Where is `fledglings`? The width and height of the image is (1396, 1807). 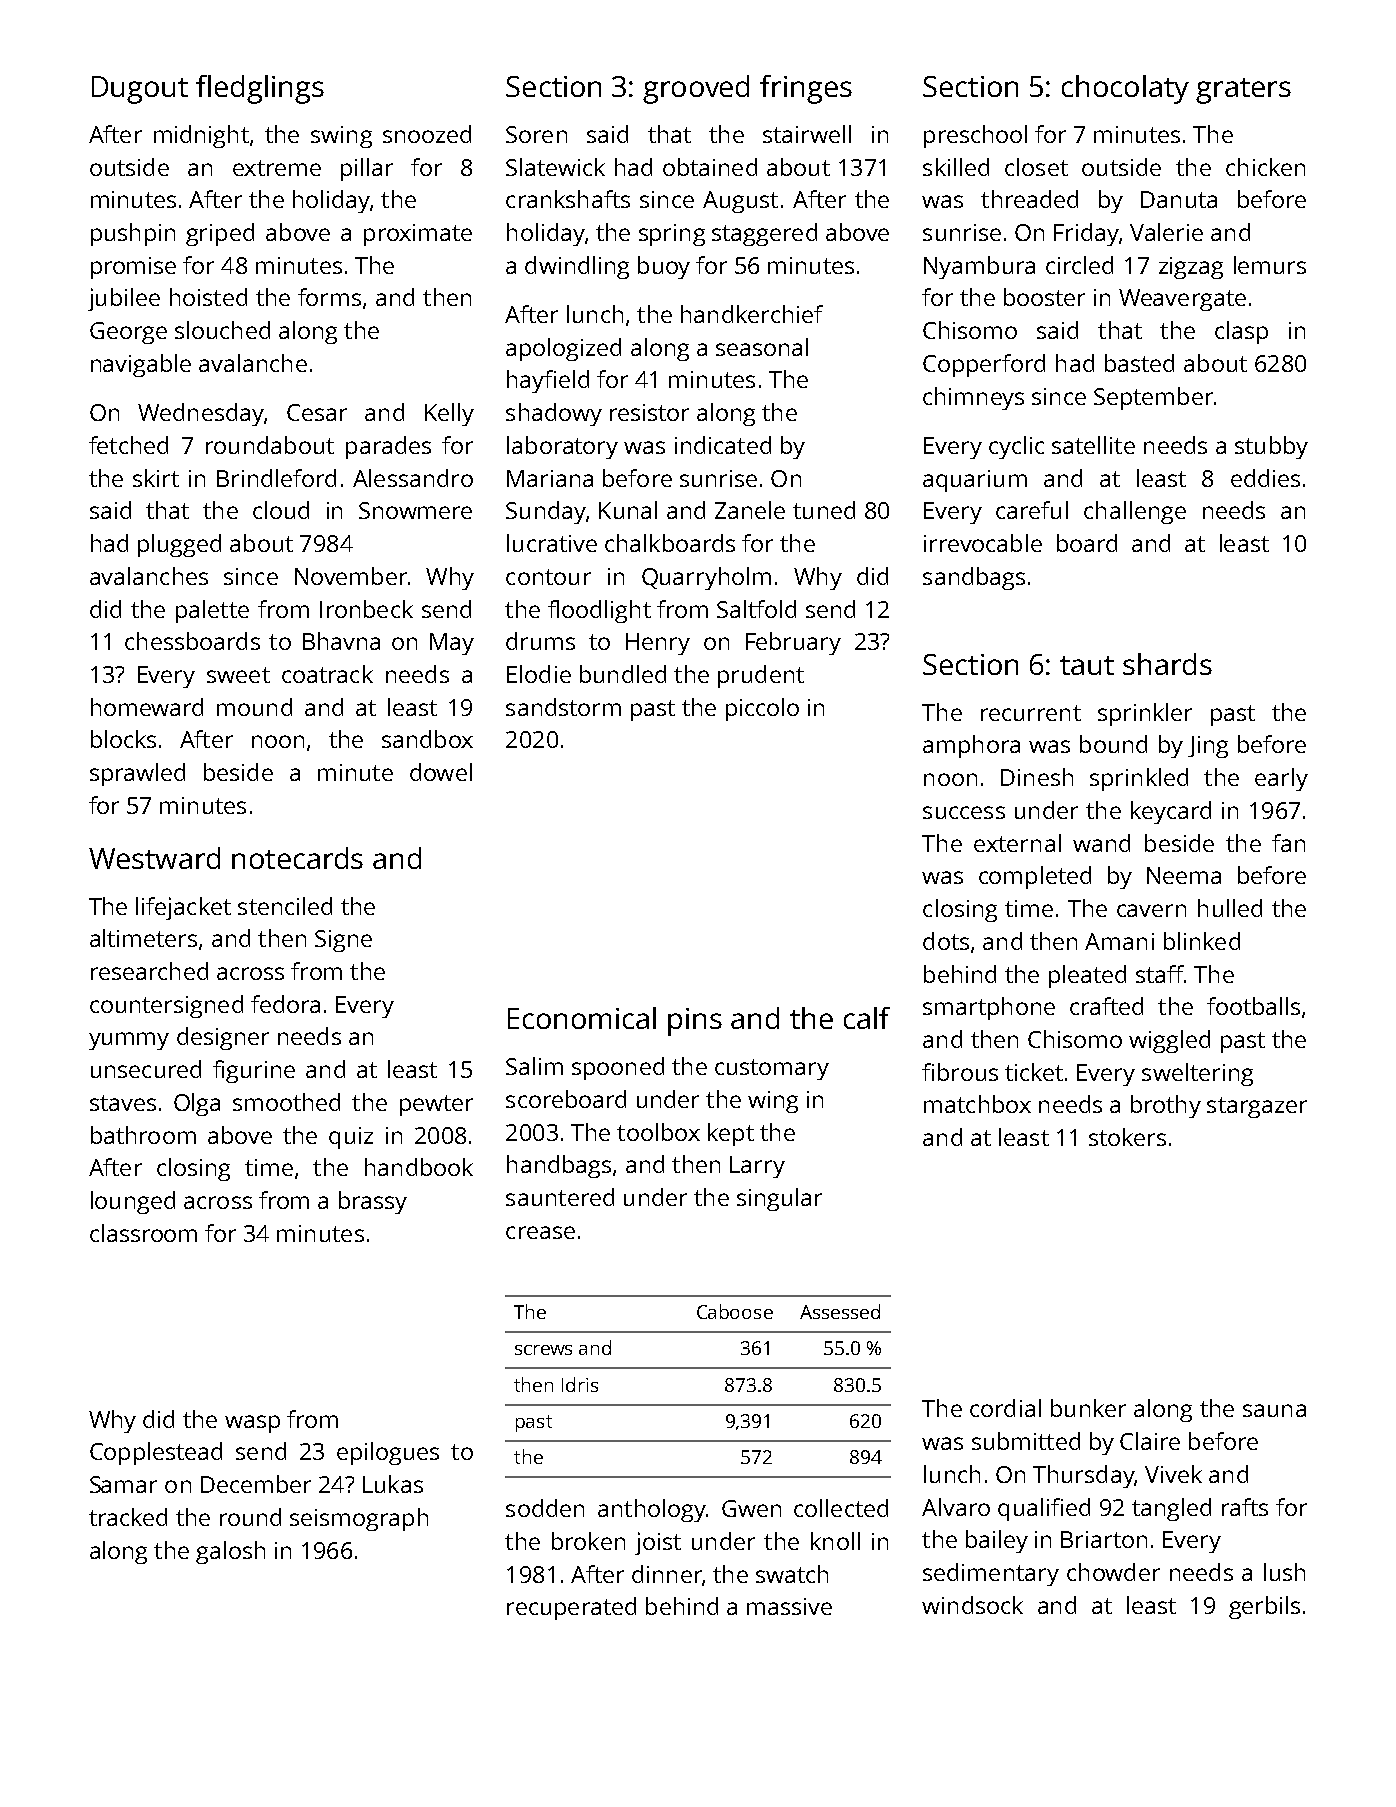 fledglings is located at coordinates (260, 89).
